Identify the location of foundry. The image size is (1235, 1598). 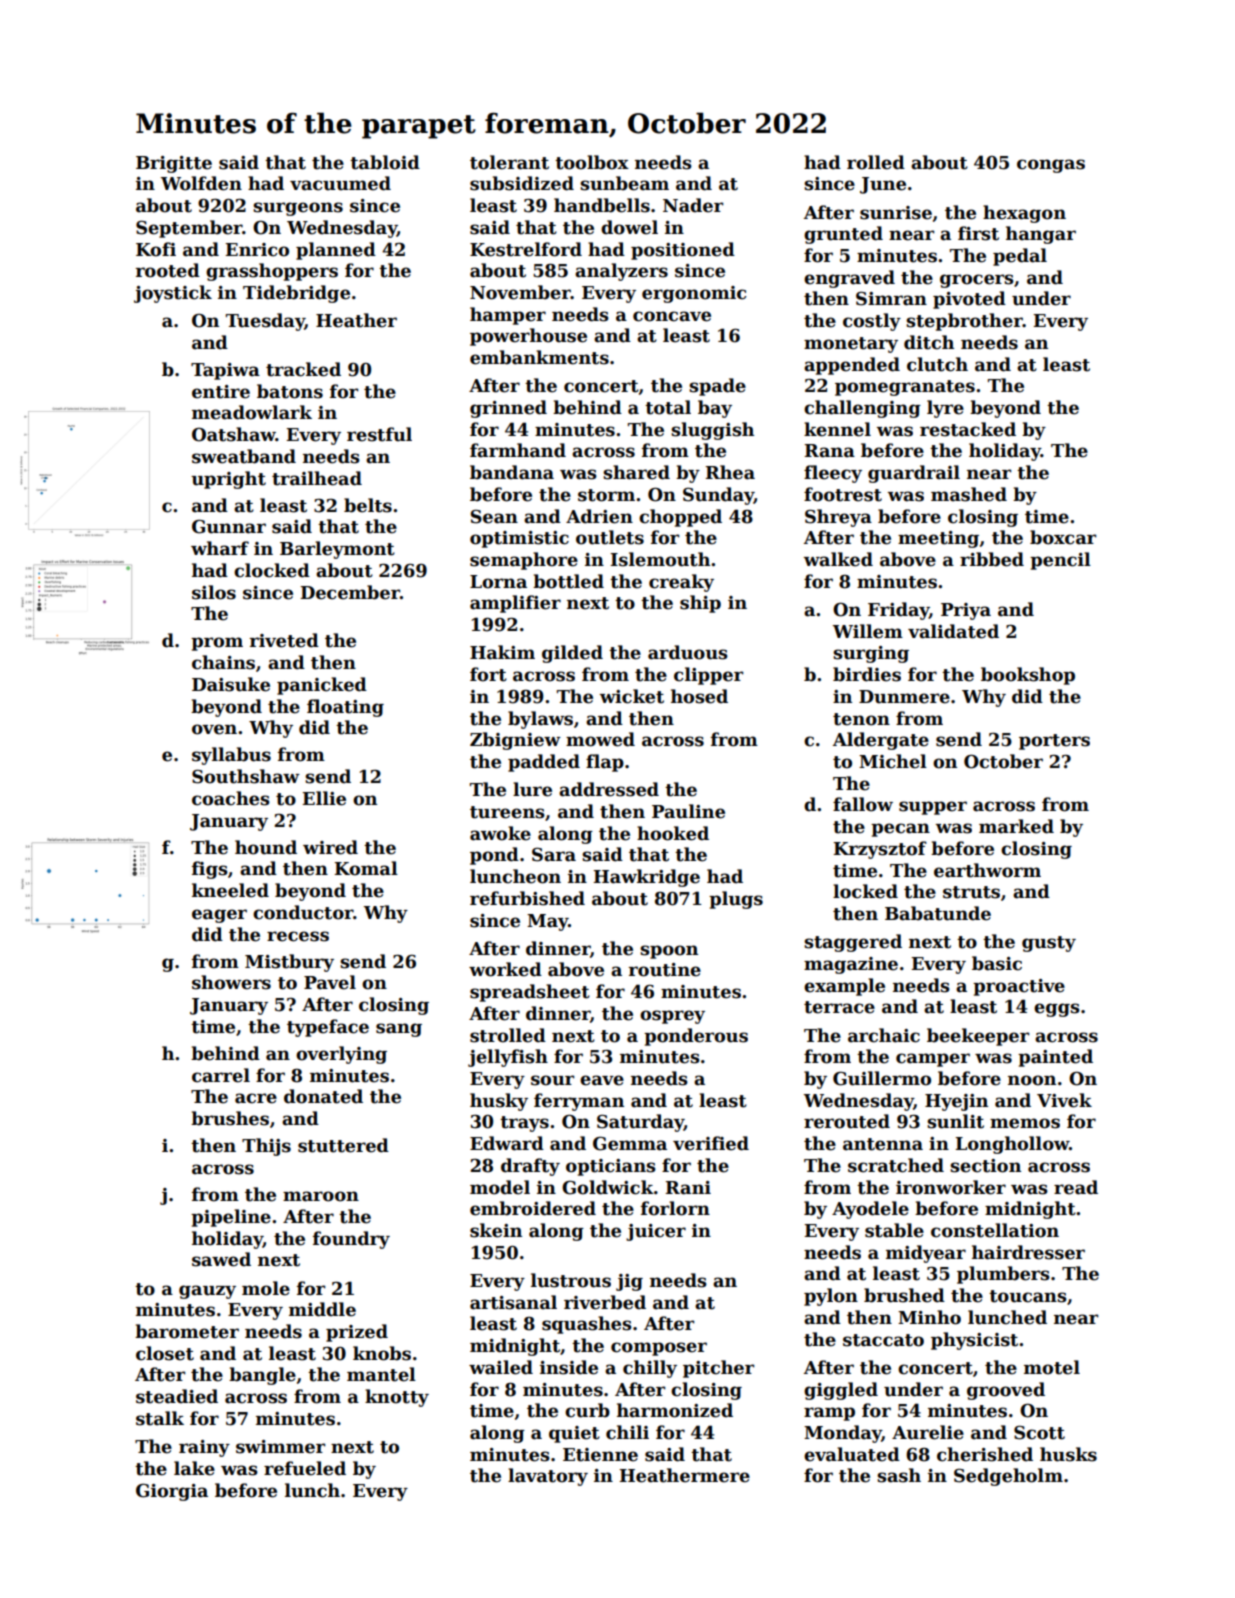
(351, 1240).
